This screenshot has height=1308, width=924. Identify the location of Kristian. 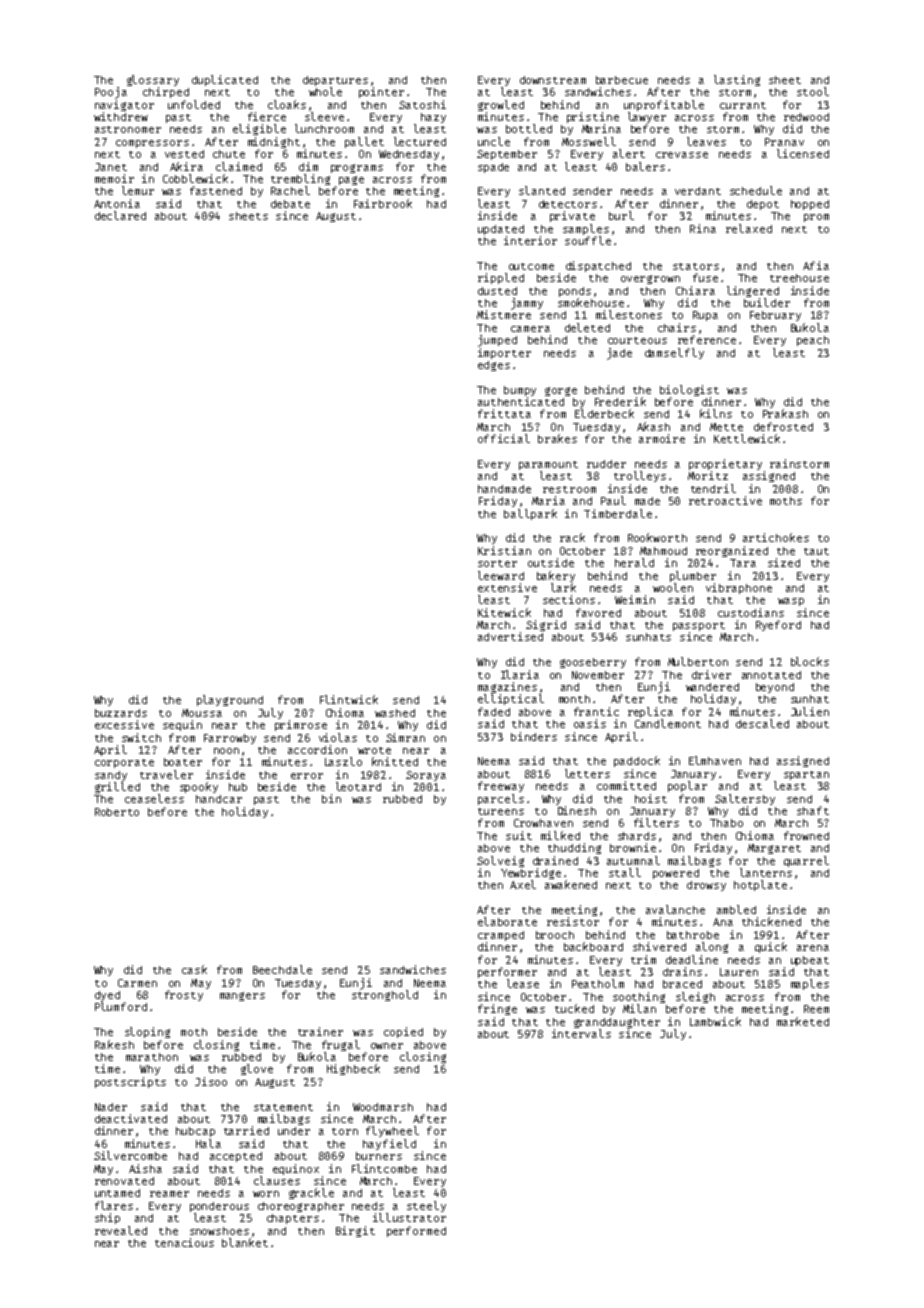
(504, 550).
